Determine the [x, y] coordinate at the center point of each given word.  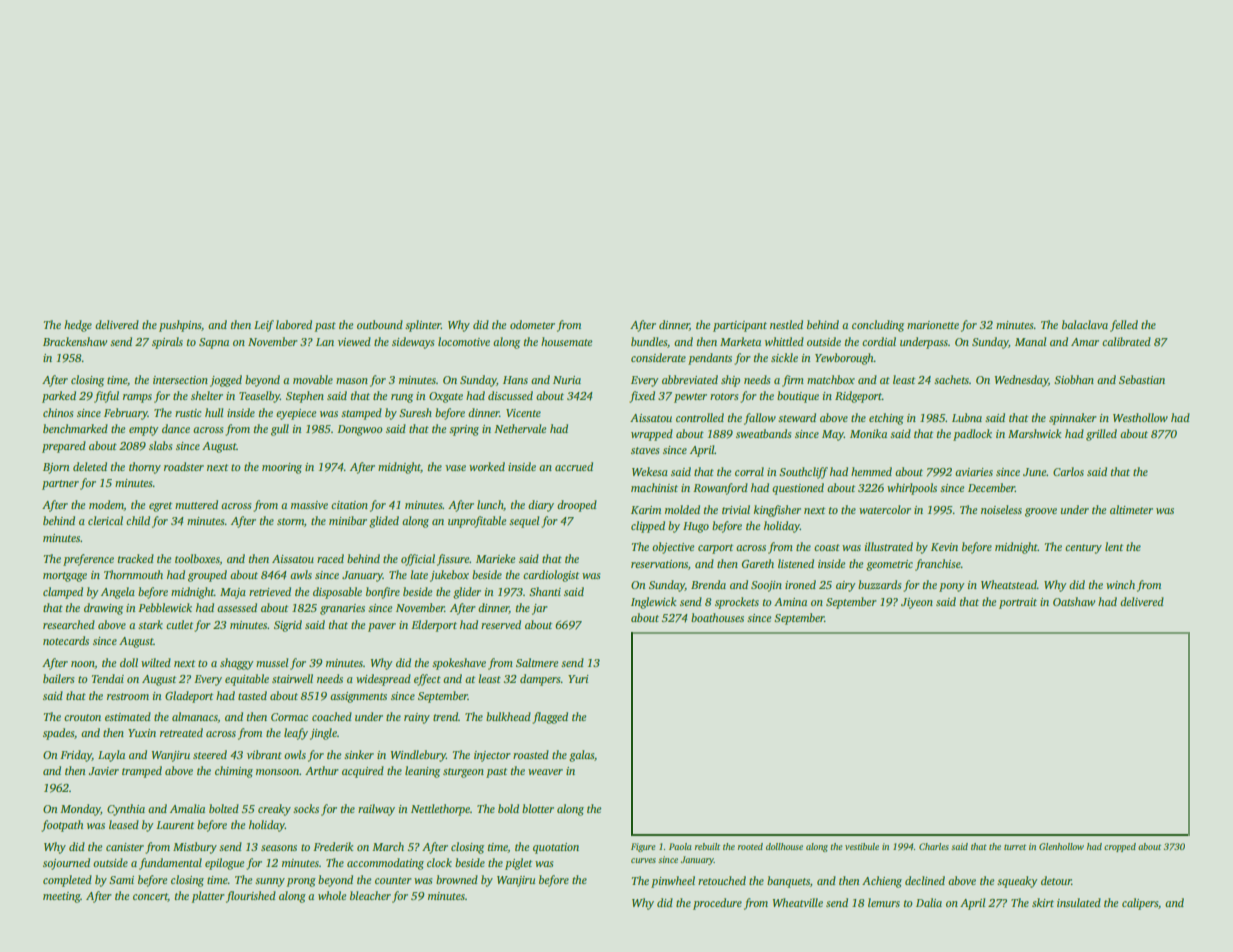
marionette [933, 325]
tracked [136, 558]
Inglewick [653, 603]
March [388, 846]
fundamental [170, 864]
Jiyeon [917, 603]
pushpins [180, 326]
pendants [710, 359]
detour [1056, 880]
